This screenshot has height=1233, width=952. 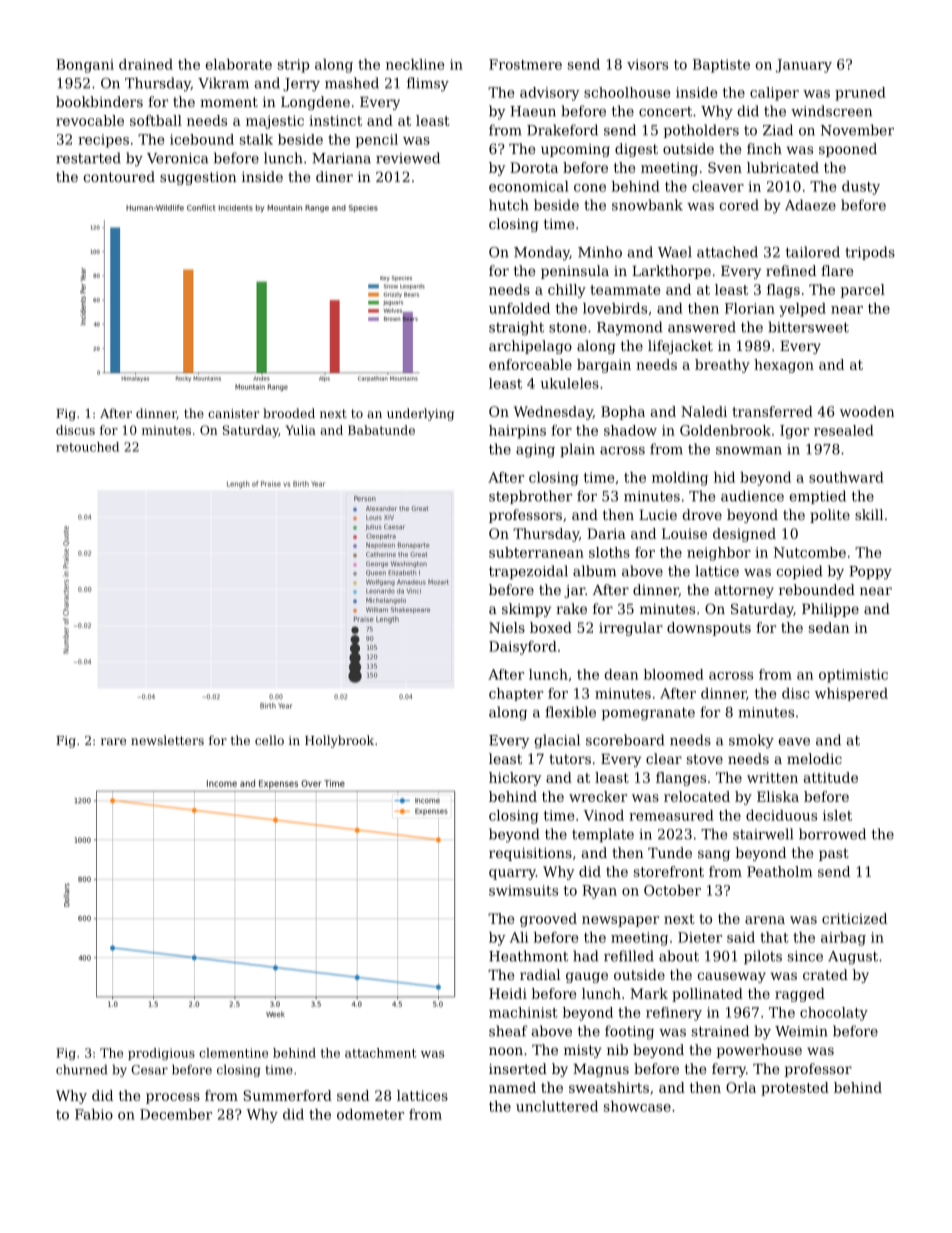 What do you see at coordinates (287, 1095) in the screenshot?
I see `Summerford` at bounding box center [287, 1095].
